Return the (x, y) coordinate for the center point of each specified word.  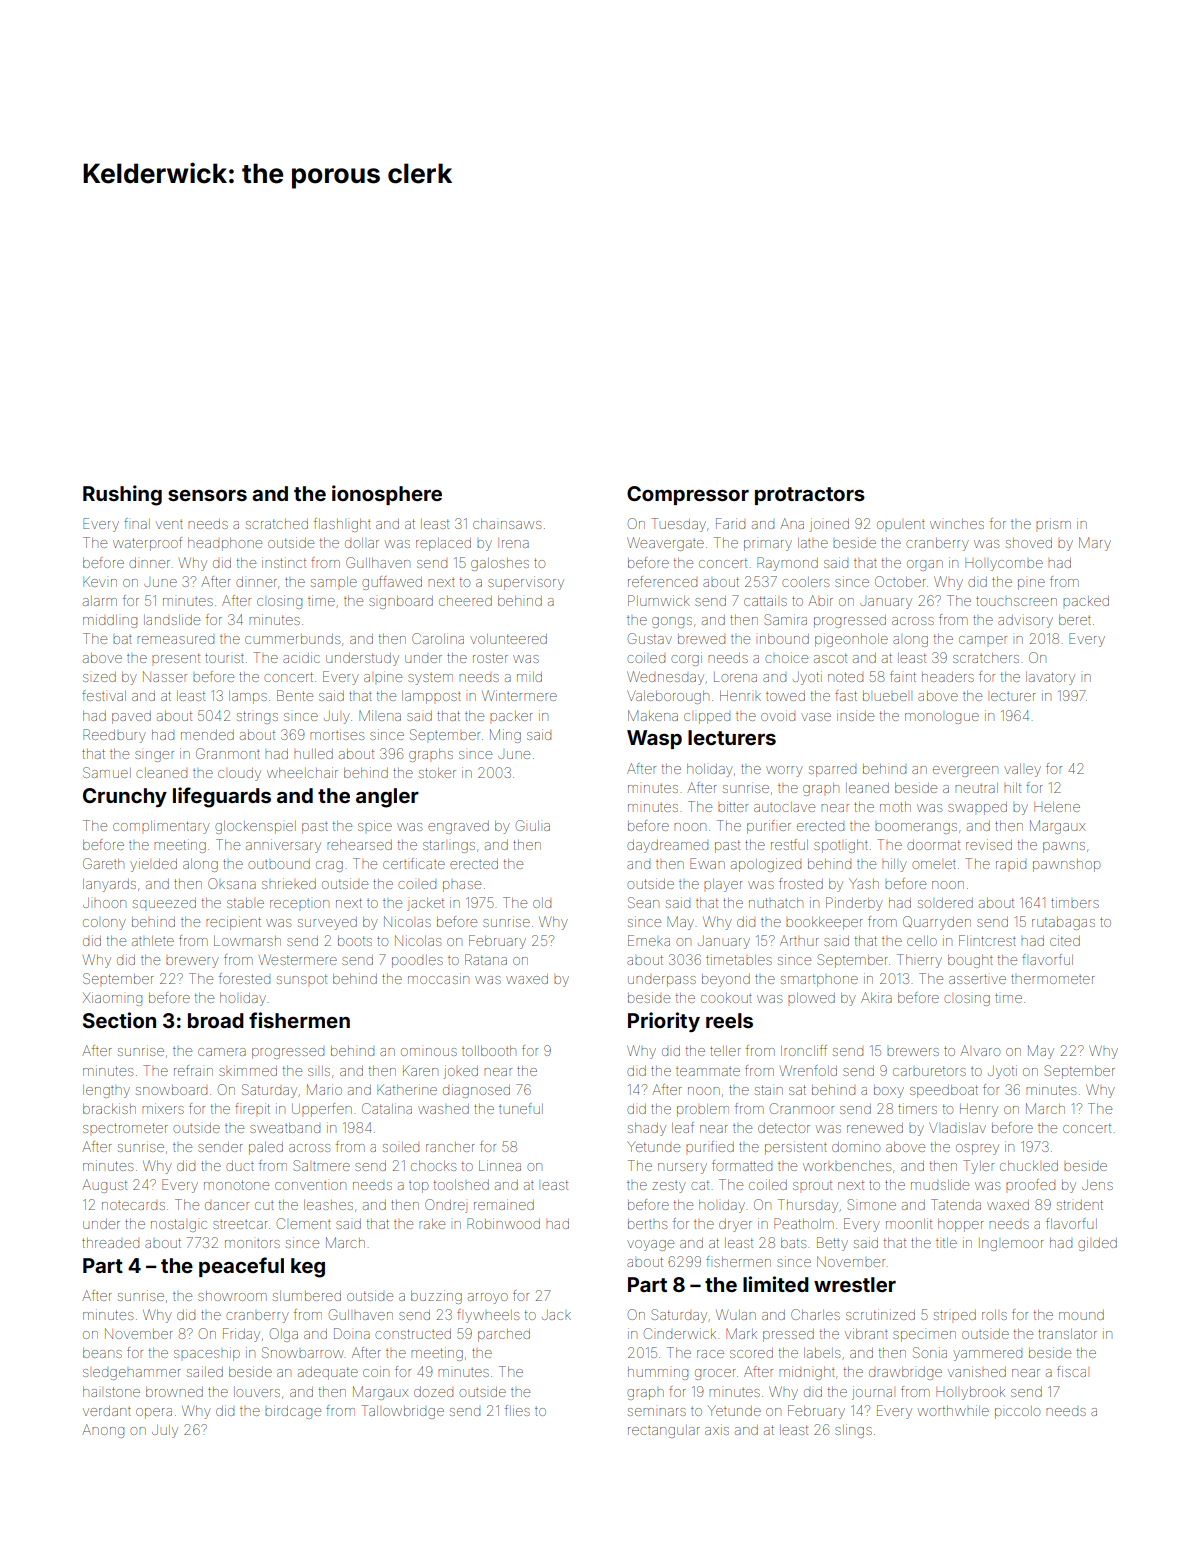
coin (376, 1371)
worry (784, 771)
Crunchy (125, 797)
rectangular (664, 1431)
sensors (207, 495)
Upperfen (322, 1110)
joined (829, 525)
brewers (913, 1052)
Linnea (500, 1165)
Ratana (486, 959)
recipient (233, 923)
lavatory (1050, 678)
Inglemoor (1013, 1245)
